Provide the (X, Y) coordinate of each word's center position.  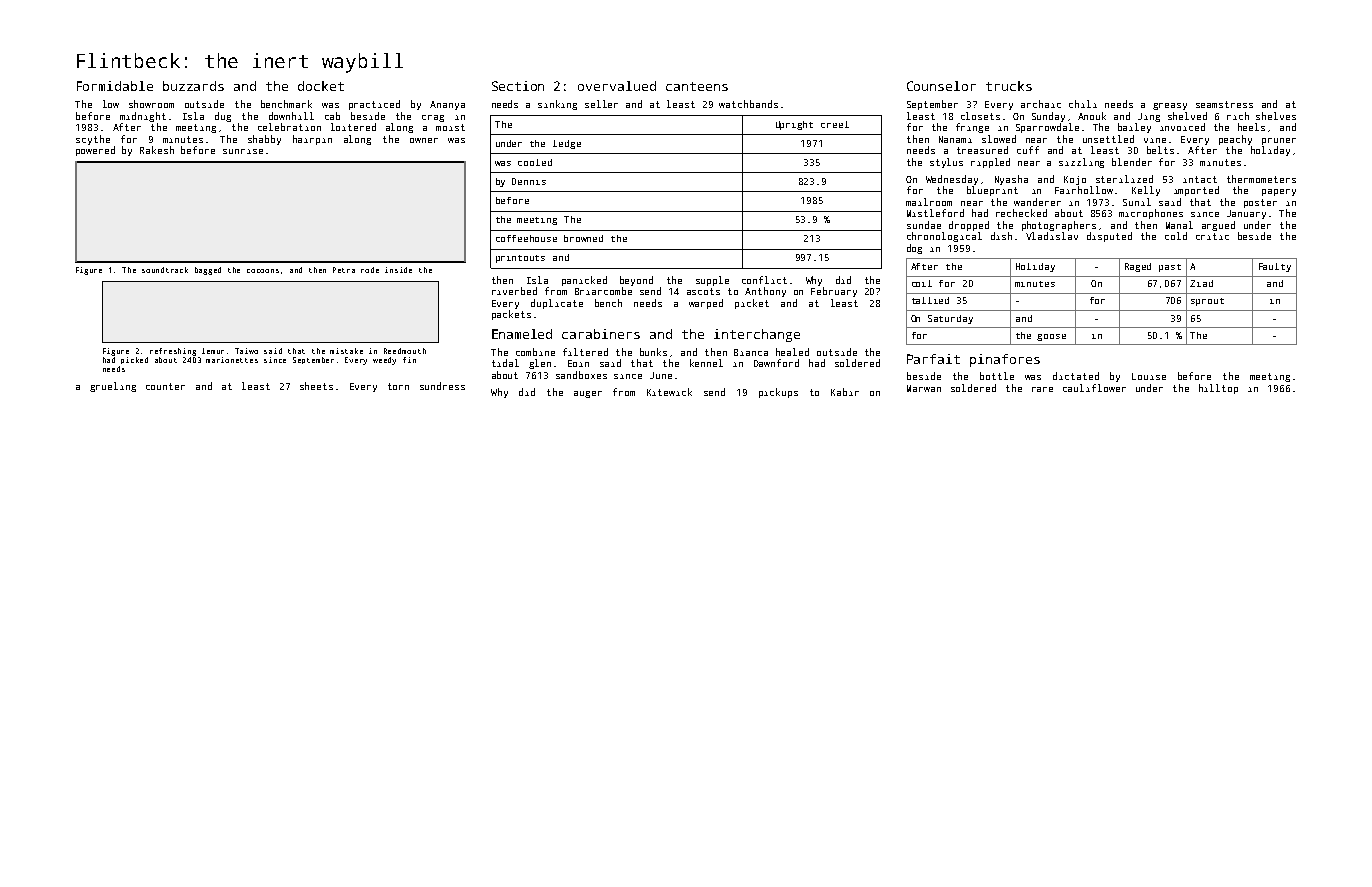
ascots (703, 291)
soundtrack (165, 270)
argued (1218, 226)
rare (1042, 389)
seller (601, 104)
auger (588, 394)
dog (914, 249)
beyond (636, 281)
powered (95, 151)
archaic (1041, 104)
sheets (316, 386)
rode (370, 270)
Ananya (447, 105)
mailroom (929, 202)
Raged (1138, 267)
